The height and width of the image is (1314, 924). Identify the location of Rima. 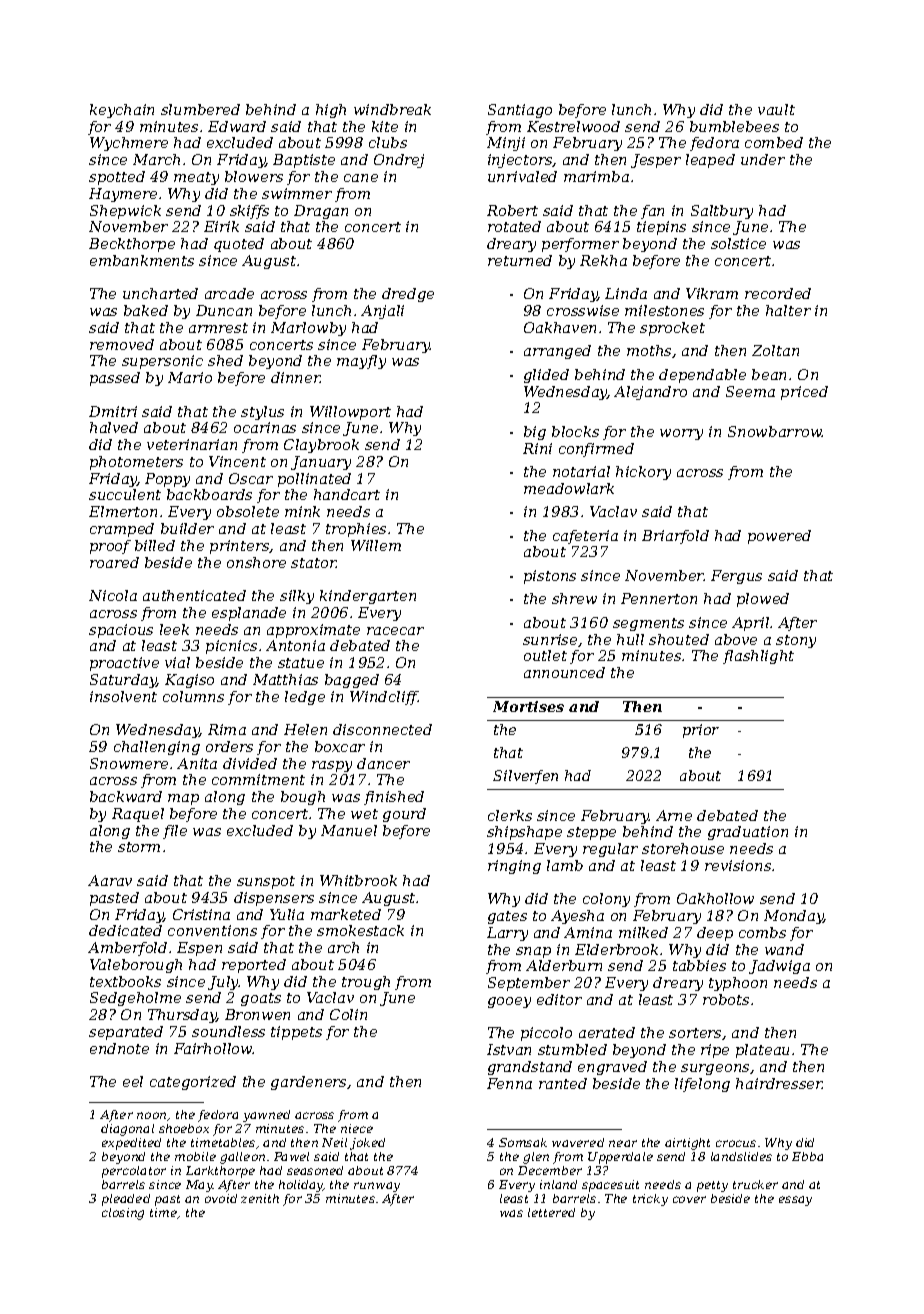
(227, 729).
